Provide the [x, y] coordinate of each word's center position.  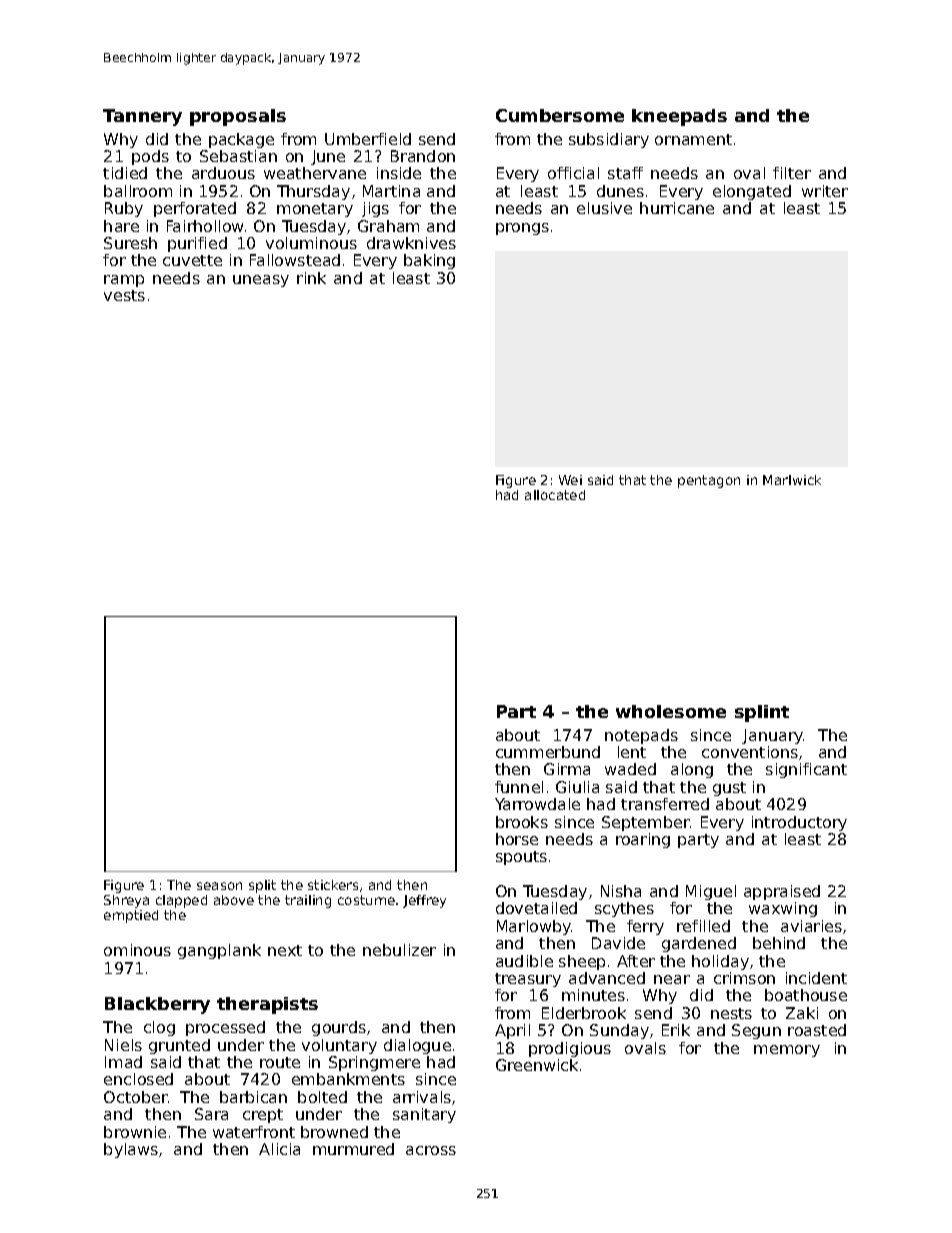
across [431, 1150]
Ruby [124, 209]
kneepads [679, 117]
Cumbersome [560, 115]
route [280, 1062]
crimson [744, 978]
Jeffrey [424, 901]
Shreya [126, 901]
